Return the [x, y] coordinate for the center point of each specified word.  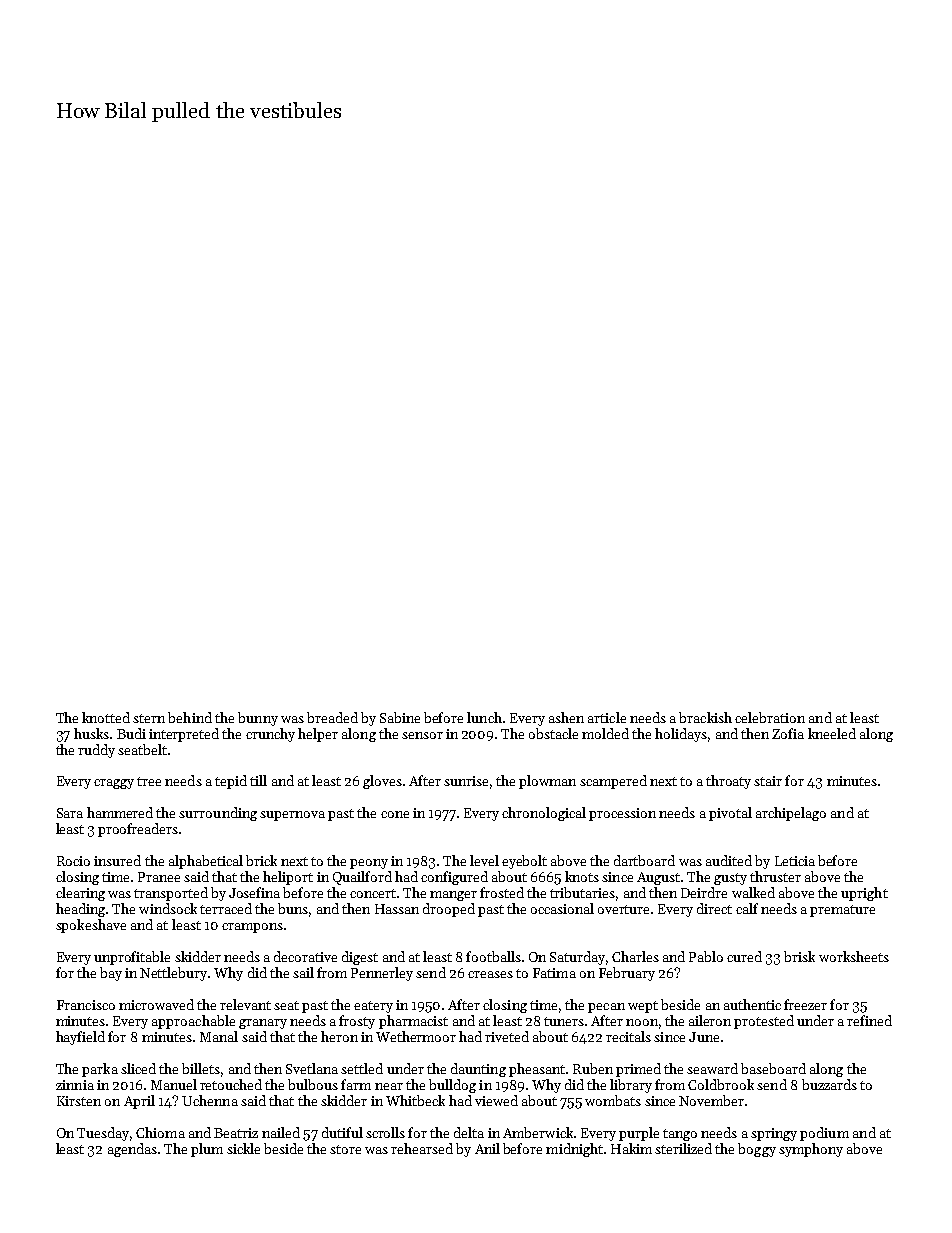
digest [360, 958]
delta [469, 1132]
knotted [106, 717]
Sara [70, 813]
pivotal [730, 814]
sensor [422, 735]
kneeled [832, 733]
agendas [132, 1150]
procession [622, 814]
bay [111, 974]
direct [714, 908]
